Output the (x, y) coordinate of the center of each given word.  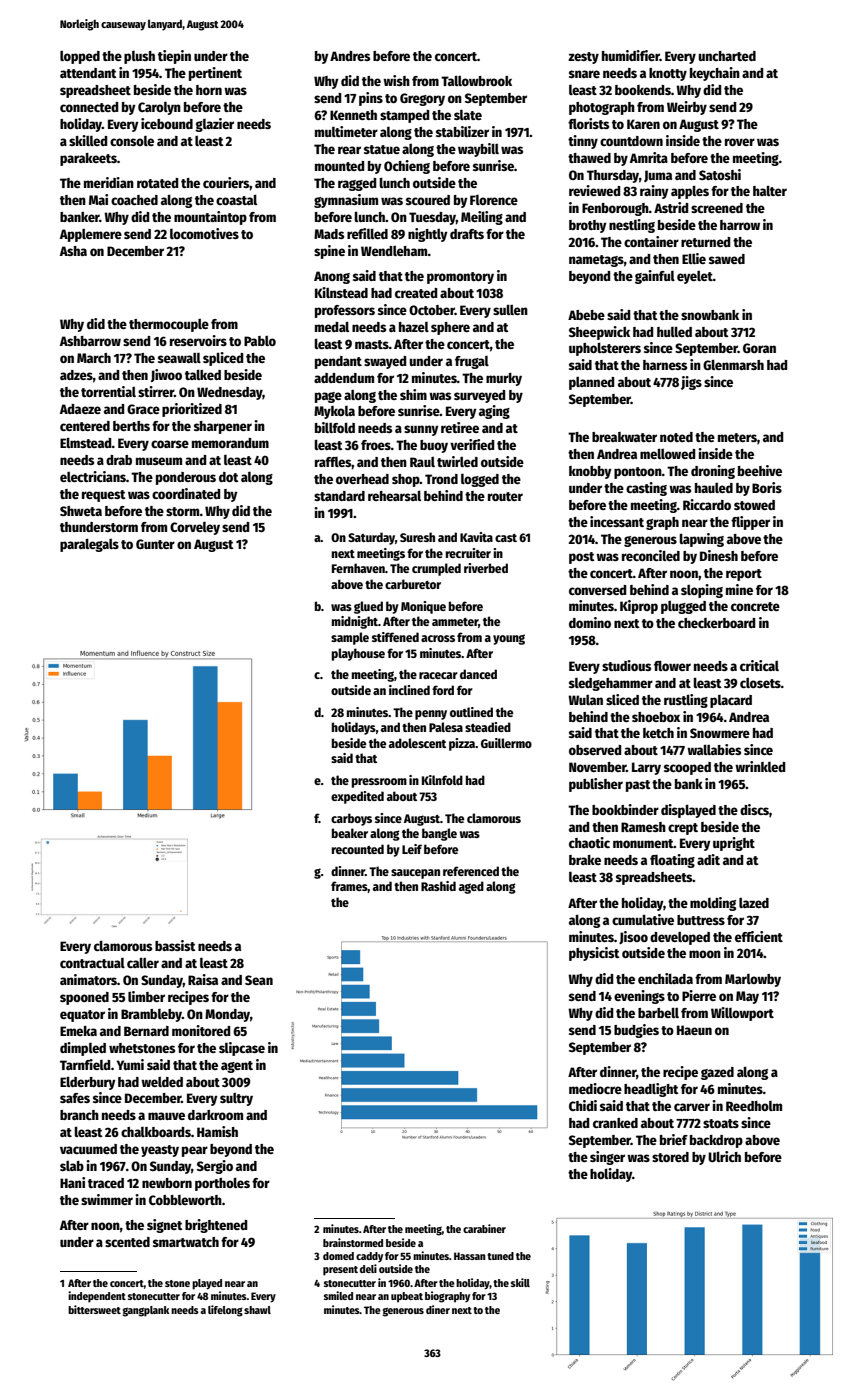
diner (438, 1309)
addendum (344, 378)
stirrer (156, 391)
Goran (759, 348)
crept (683, 829)
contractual (92, 963)
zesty (583, 58)
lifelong (225, 1311)
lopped (80, 57)
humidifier (631, 55)
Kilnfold (442, 780)
